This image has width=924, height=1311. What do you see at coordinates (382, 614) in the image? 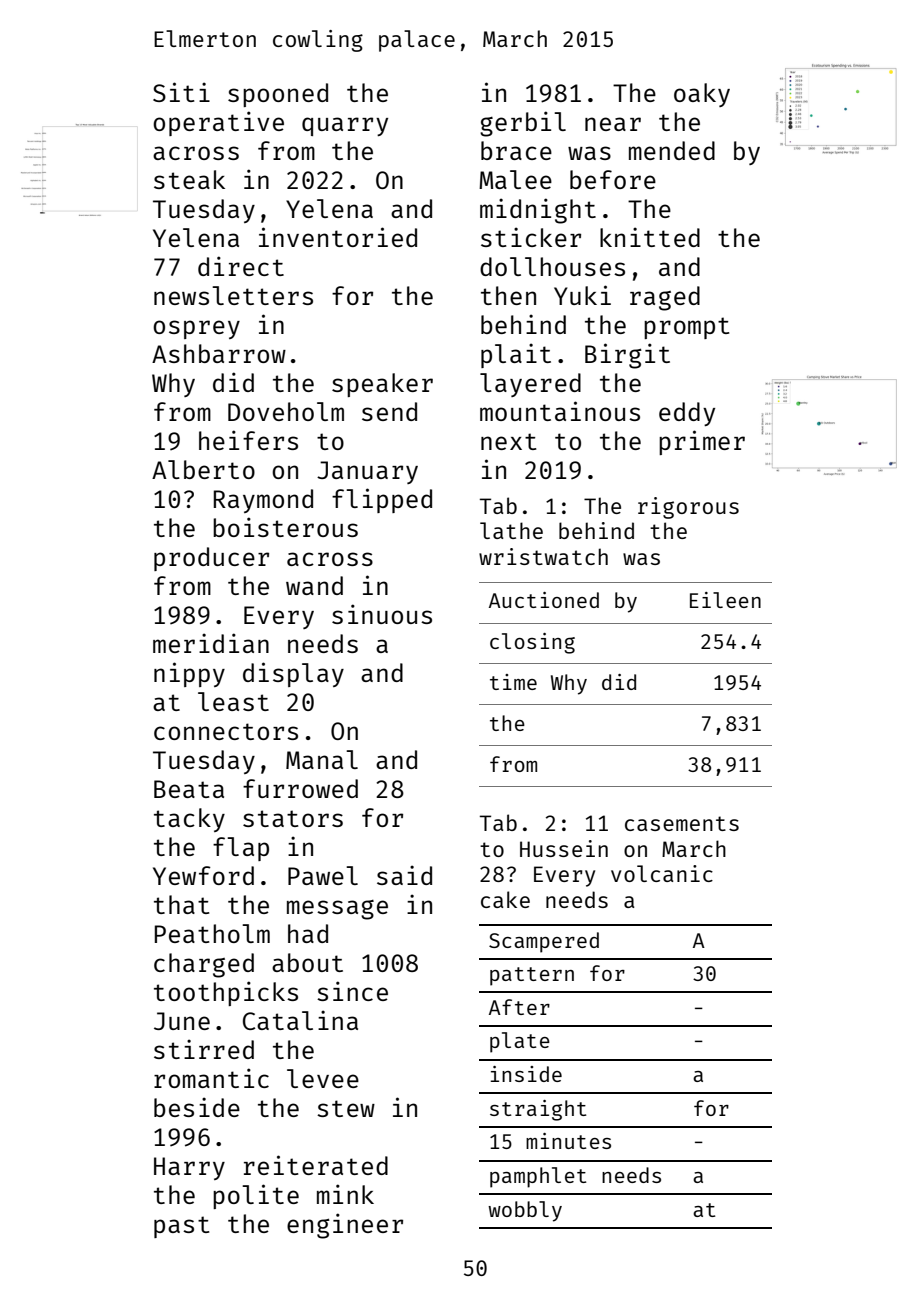
I see `sinuous` at bounding box center [382, 614].
